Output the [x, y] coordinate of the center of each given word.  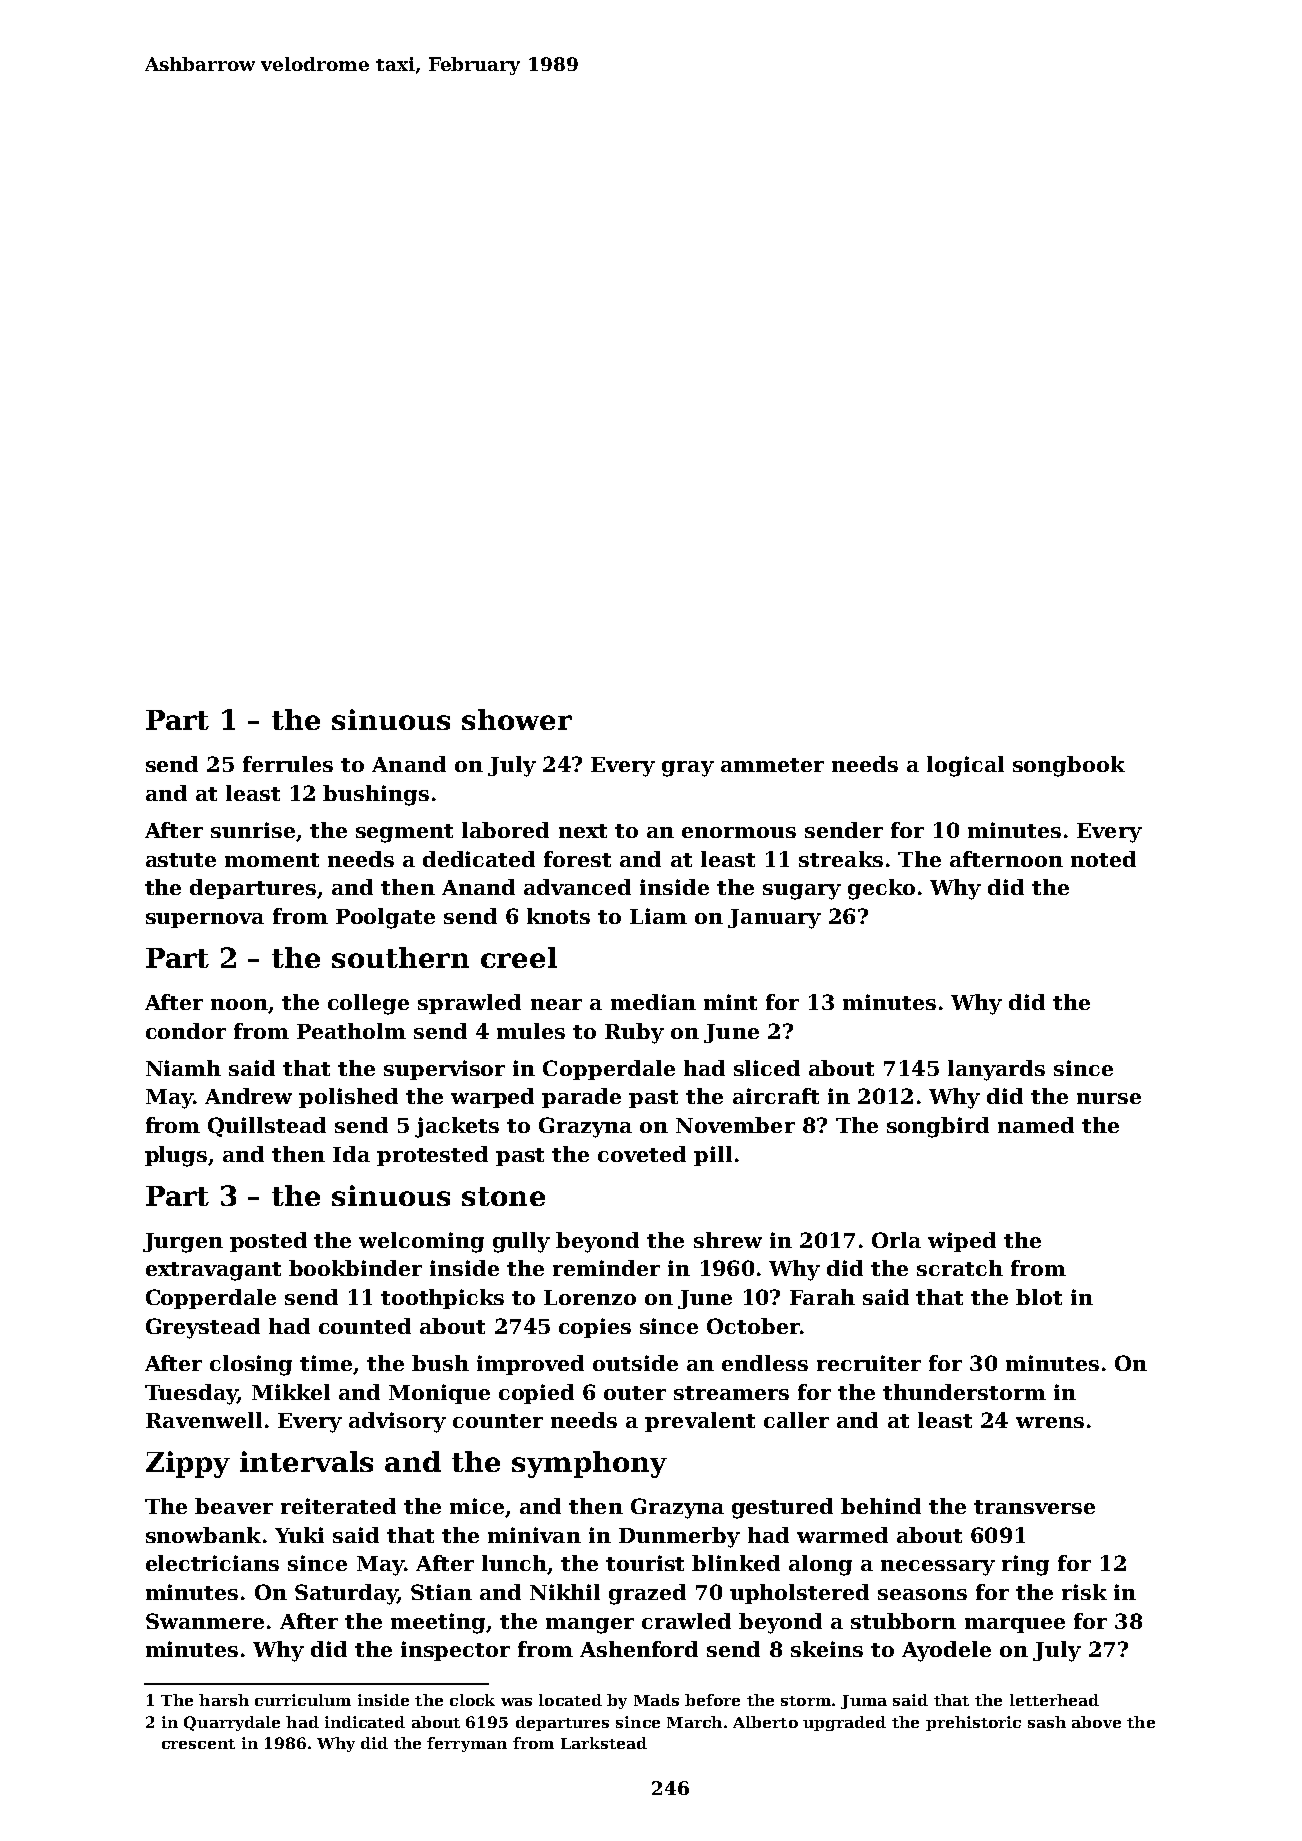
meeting [438, 1623]
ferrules [288, 764]
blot [1039, 1297]
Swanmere [205, 1621]
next [583, 831]
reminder [606, 1268]
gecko [881, 889]
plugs [176, 1156]
